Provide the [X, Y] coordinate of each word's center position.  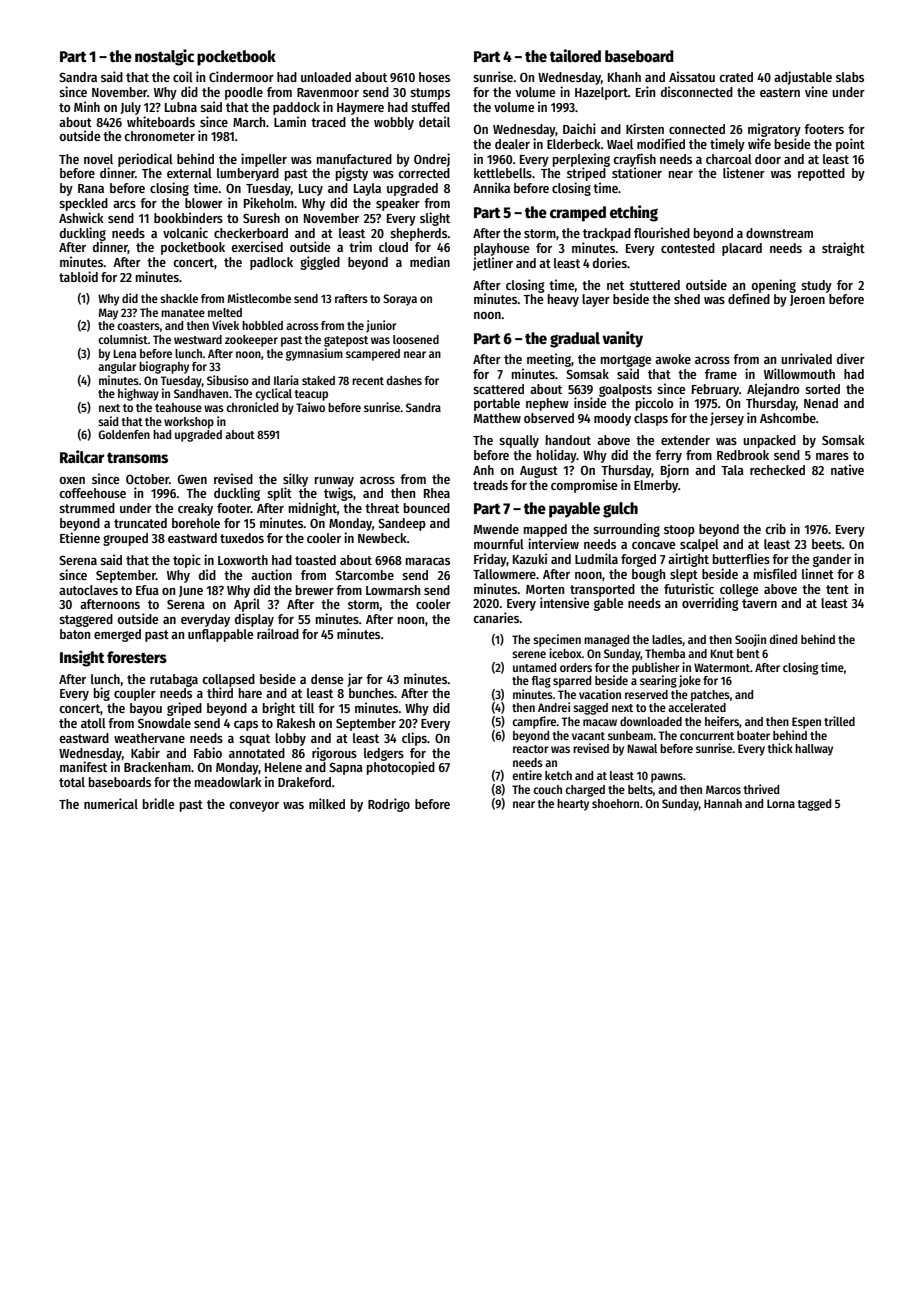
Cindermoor [241, 76]
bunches [371, 693]
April [247, 605]
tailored [575, 56]
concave [653, 545]
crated [736, 77]
